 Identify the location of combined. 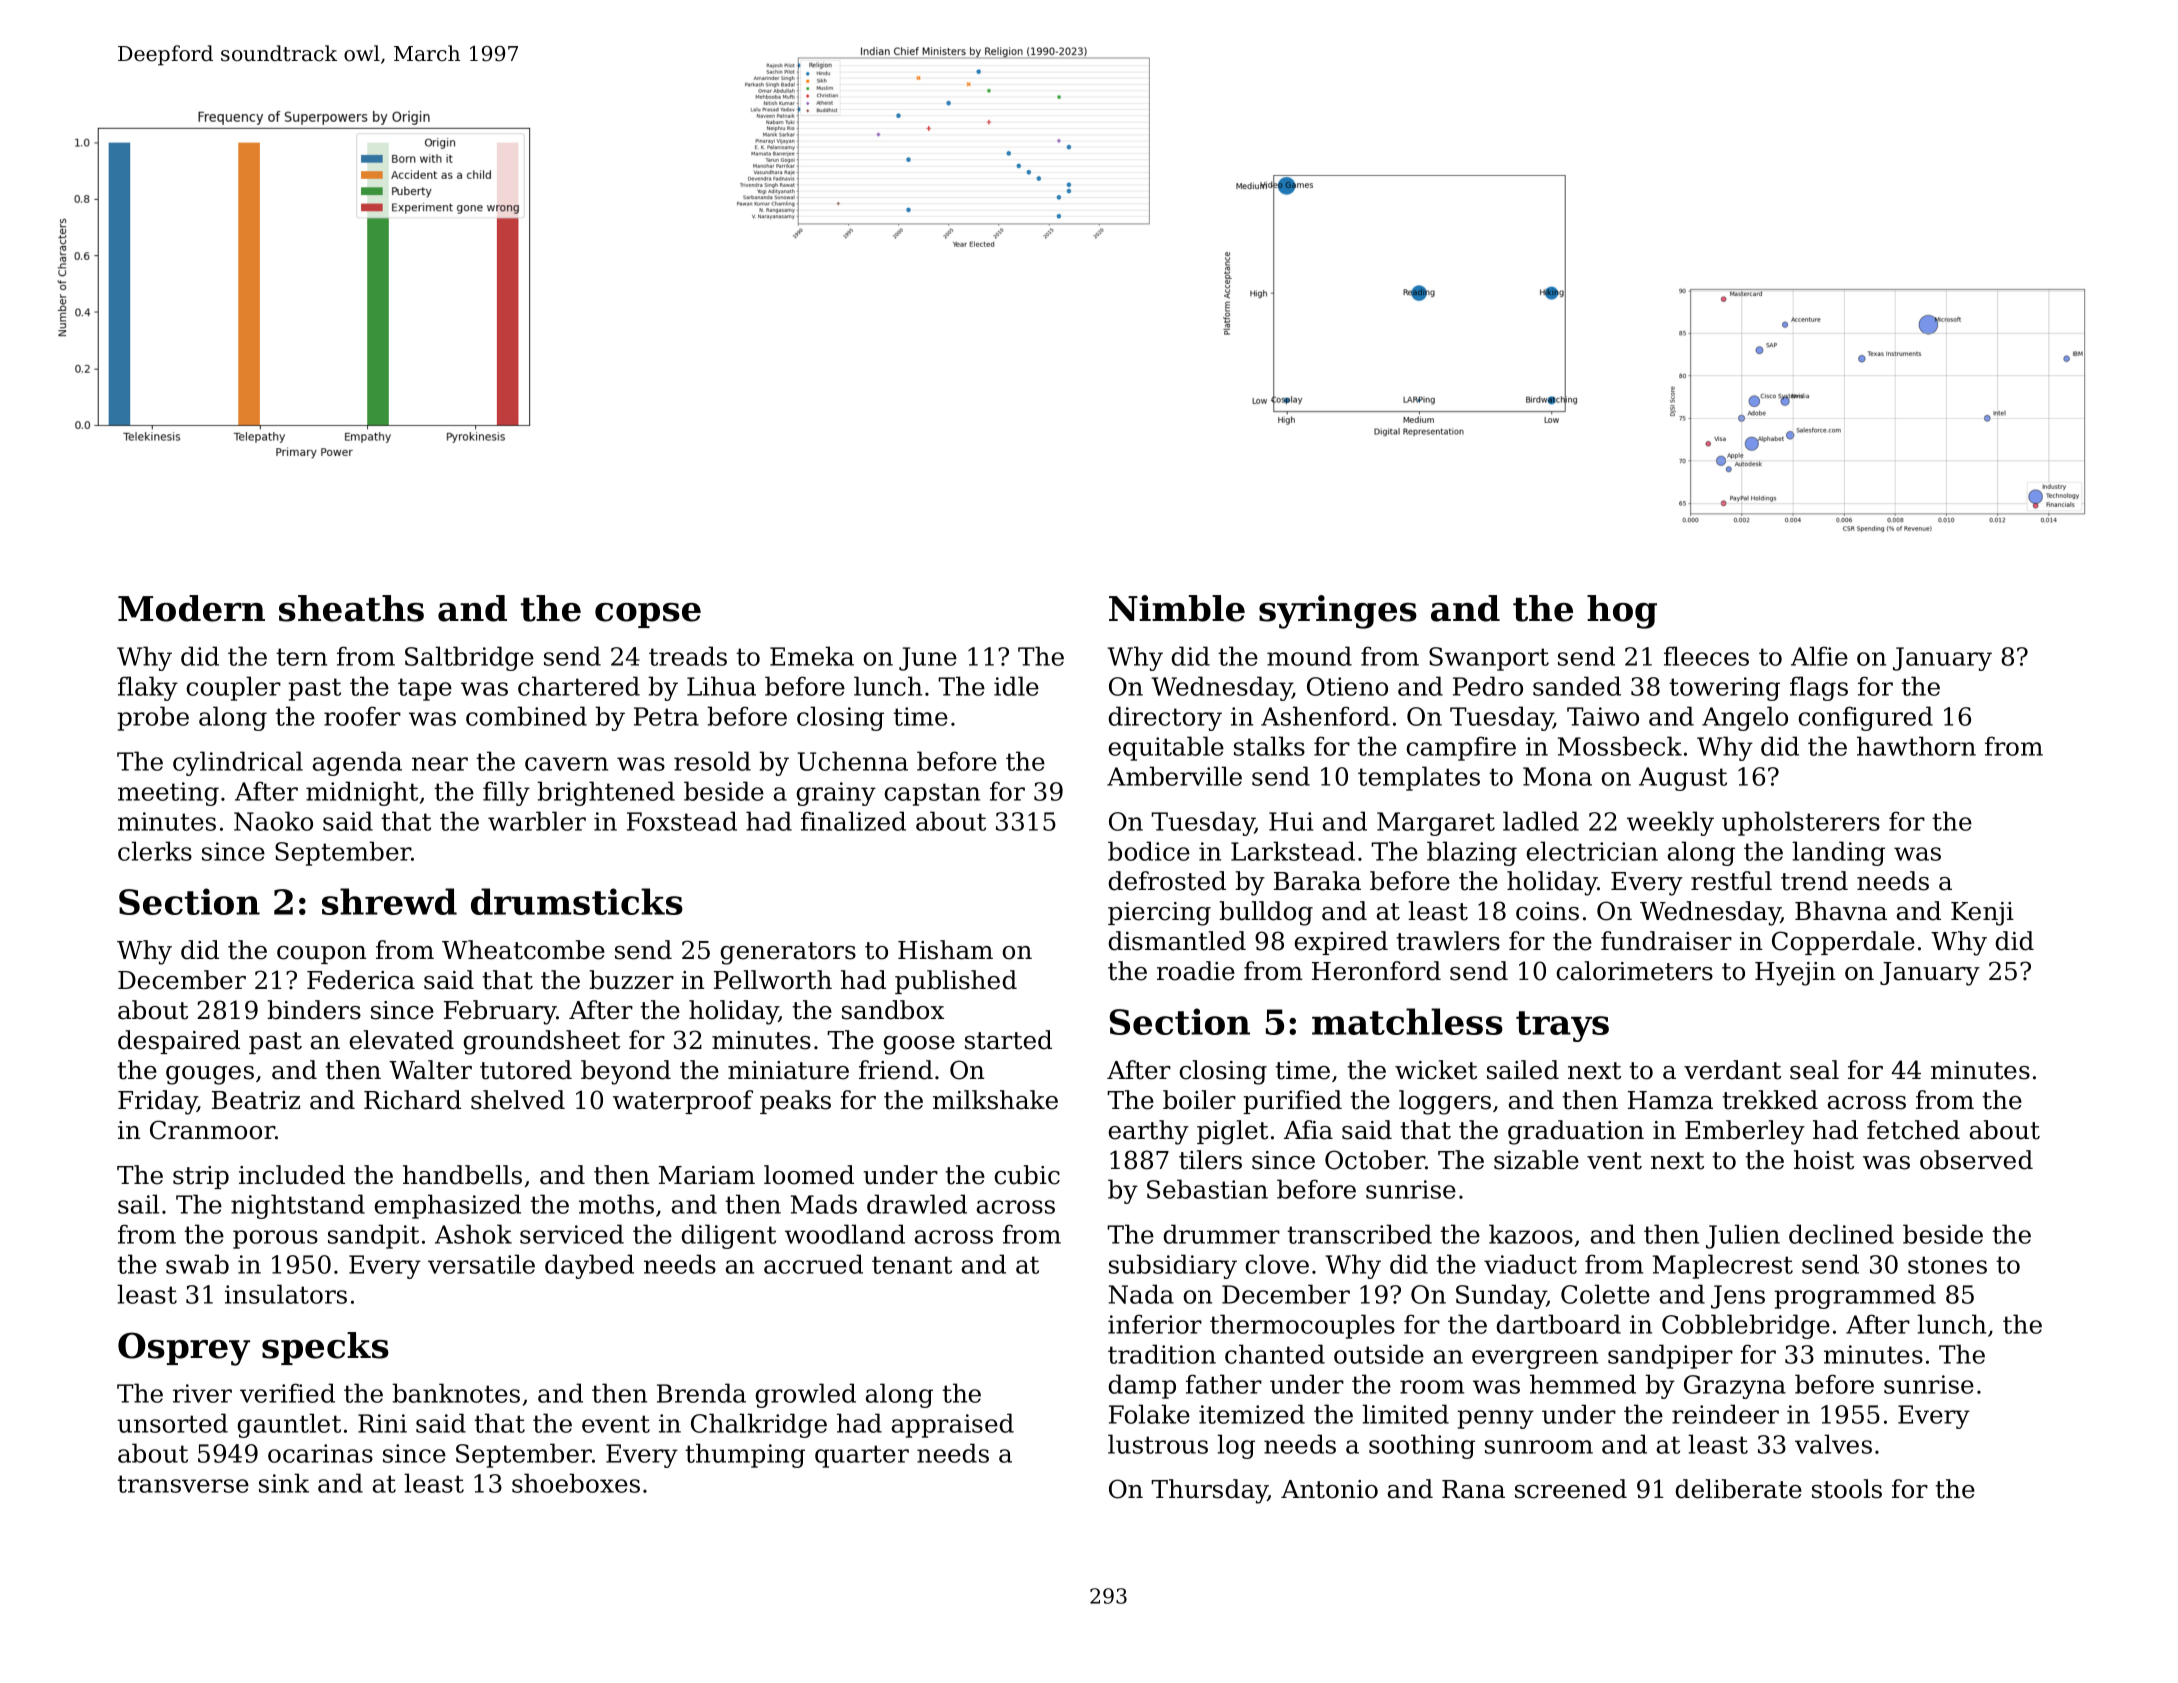
(526, 716).
